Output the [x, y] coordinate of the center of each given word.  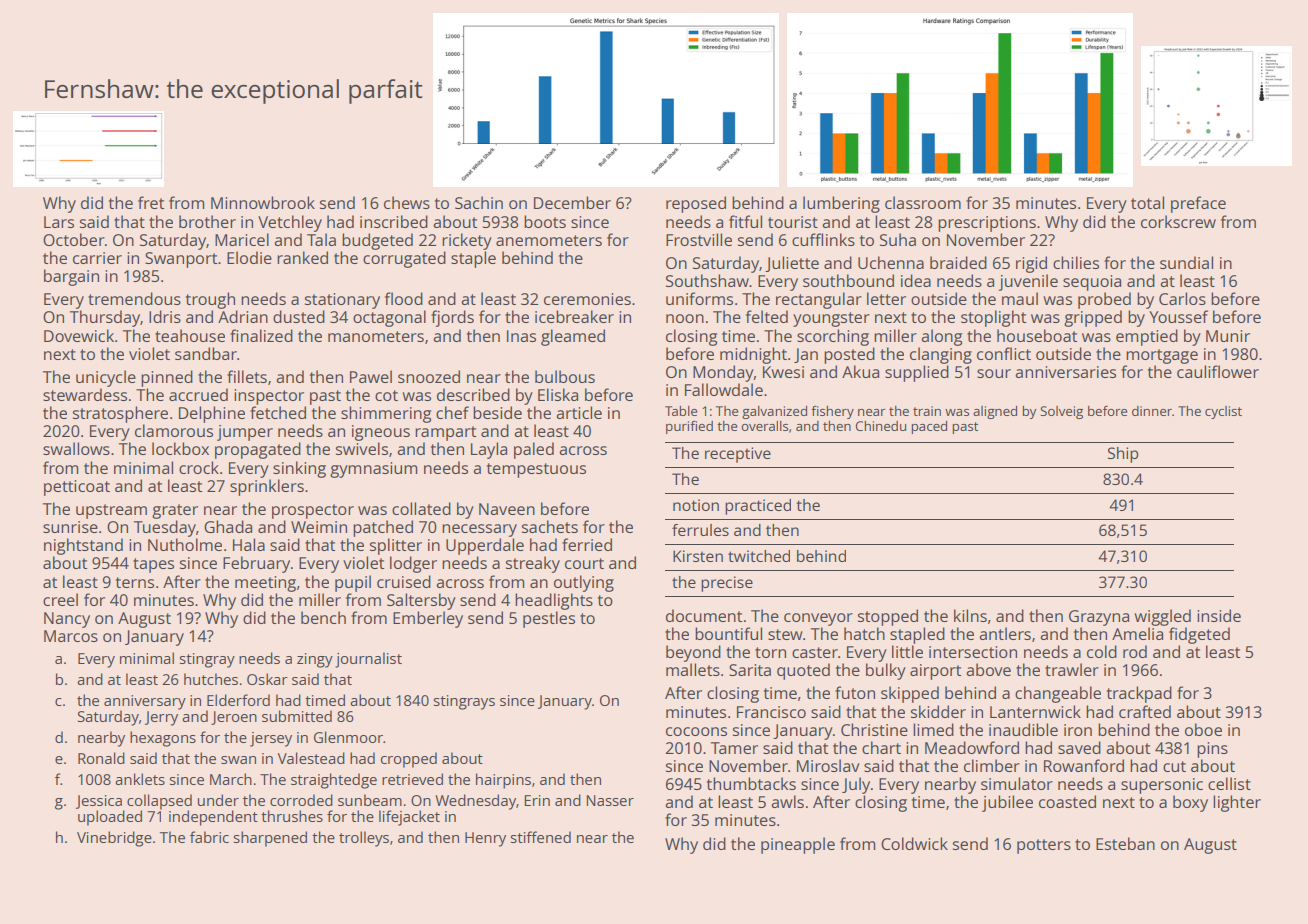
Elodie [249, 257]
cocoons [696, 731]
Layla [489, 450]
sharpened [270, 839]
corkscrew [1178, 221]
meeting [265, 584]
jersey [271, 739]
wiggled [1162, 617]
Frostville [699, 239]
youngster [831, 319]
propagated [258, 450]
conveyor [818, 619]
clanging [941, 355]
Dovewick [79, 335]
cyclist [1223, 412]
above [988, 669]
